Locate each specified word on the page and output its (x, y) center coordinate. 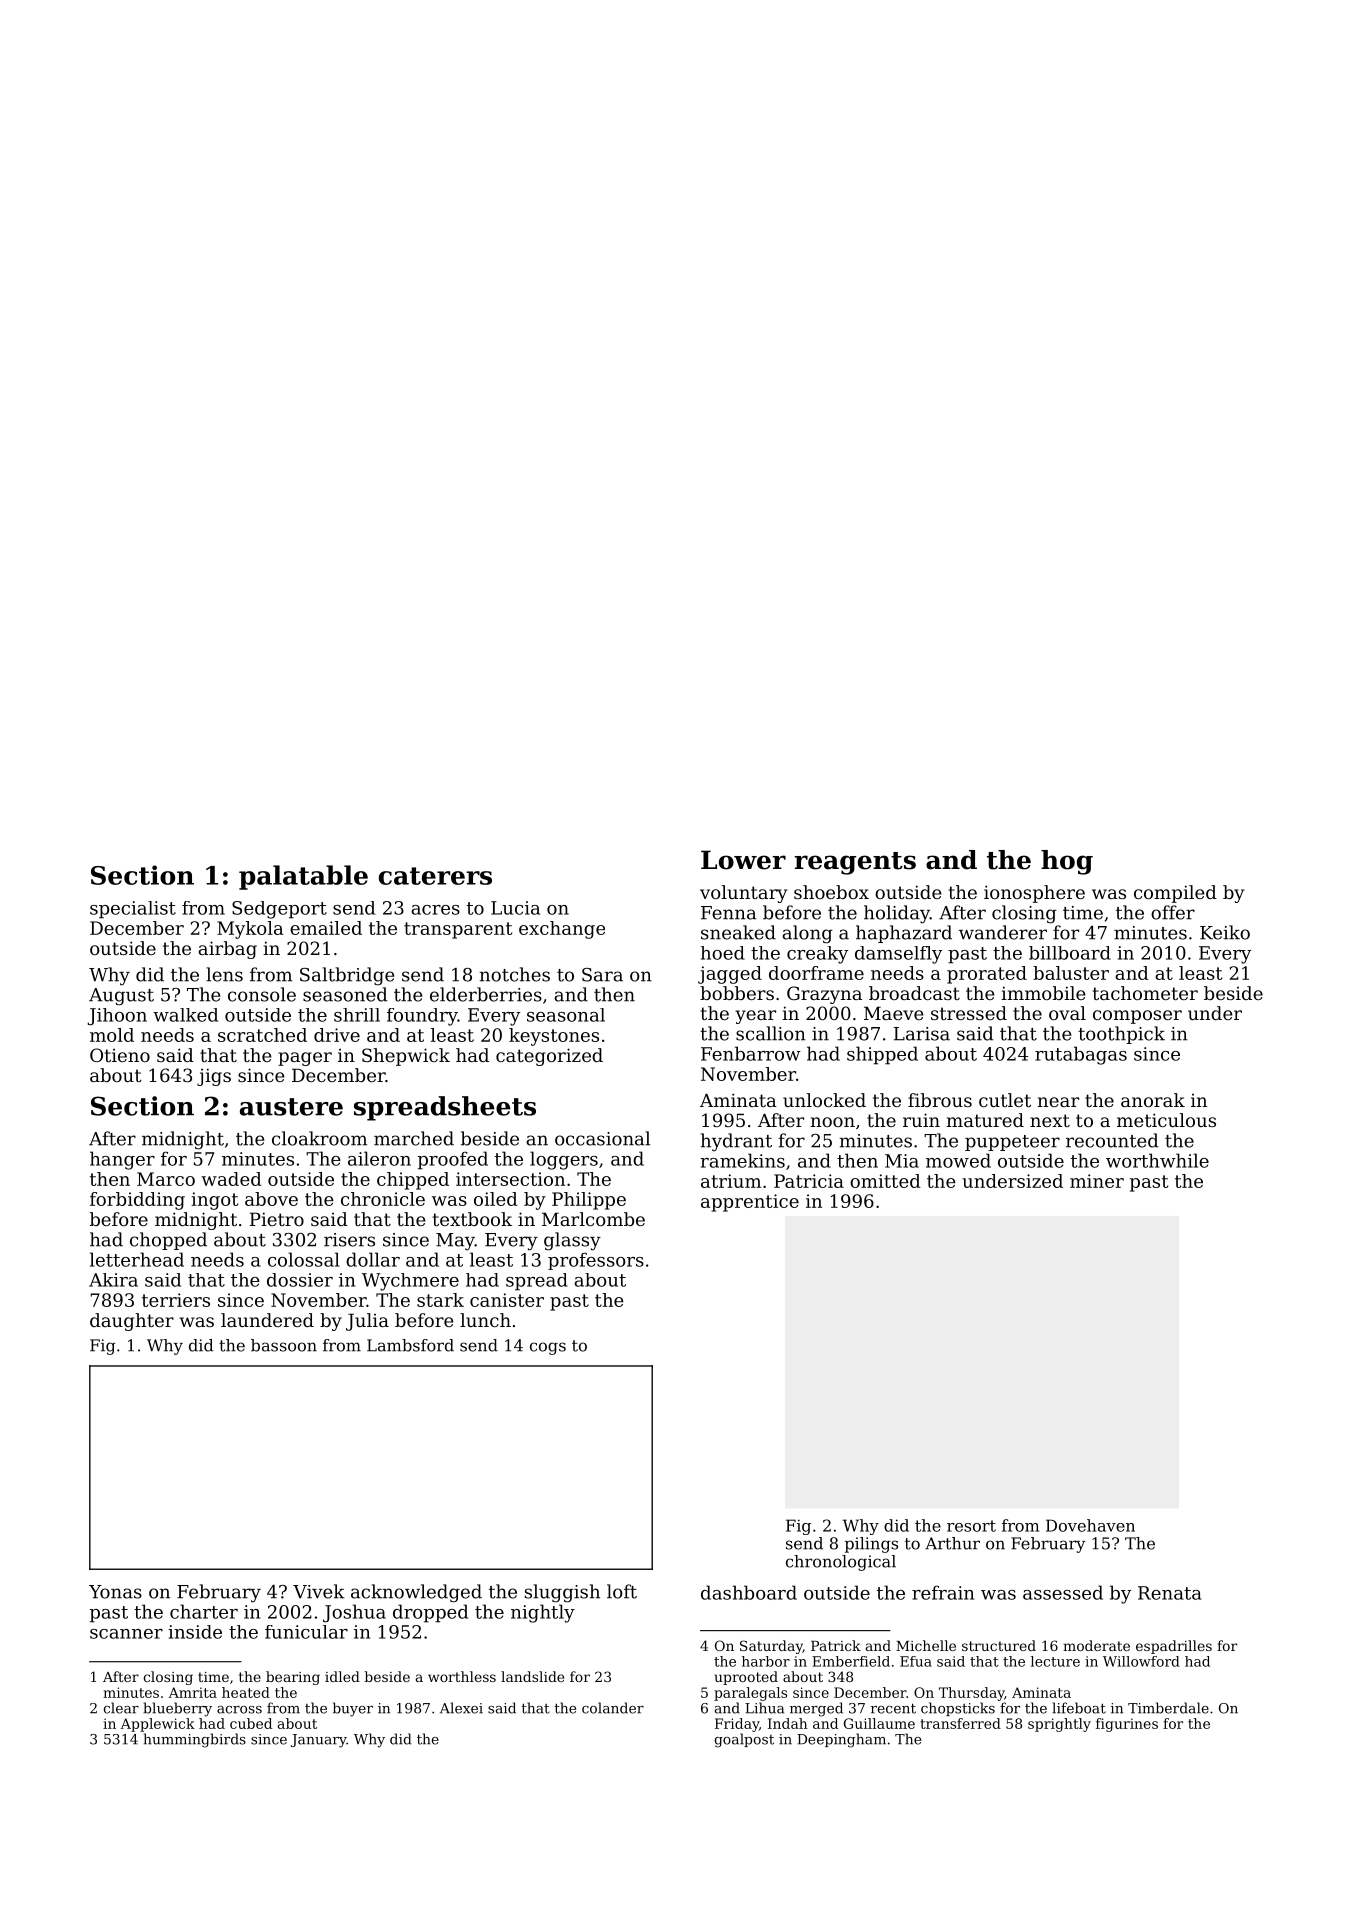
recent (893, 1708)
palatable (303, 877)
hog (1067, 862)
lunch (485, 1320)
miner (1097, 1181)
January (319, 1741)
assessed (1063, 1592)
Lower (743, 860)
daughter (132, 1322)
